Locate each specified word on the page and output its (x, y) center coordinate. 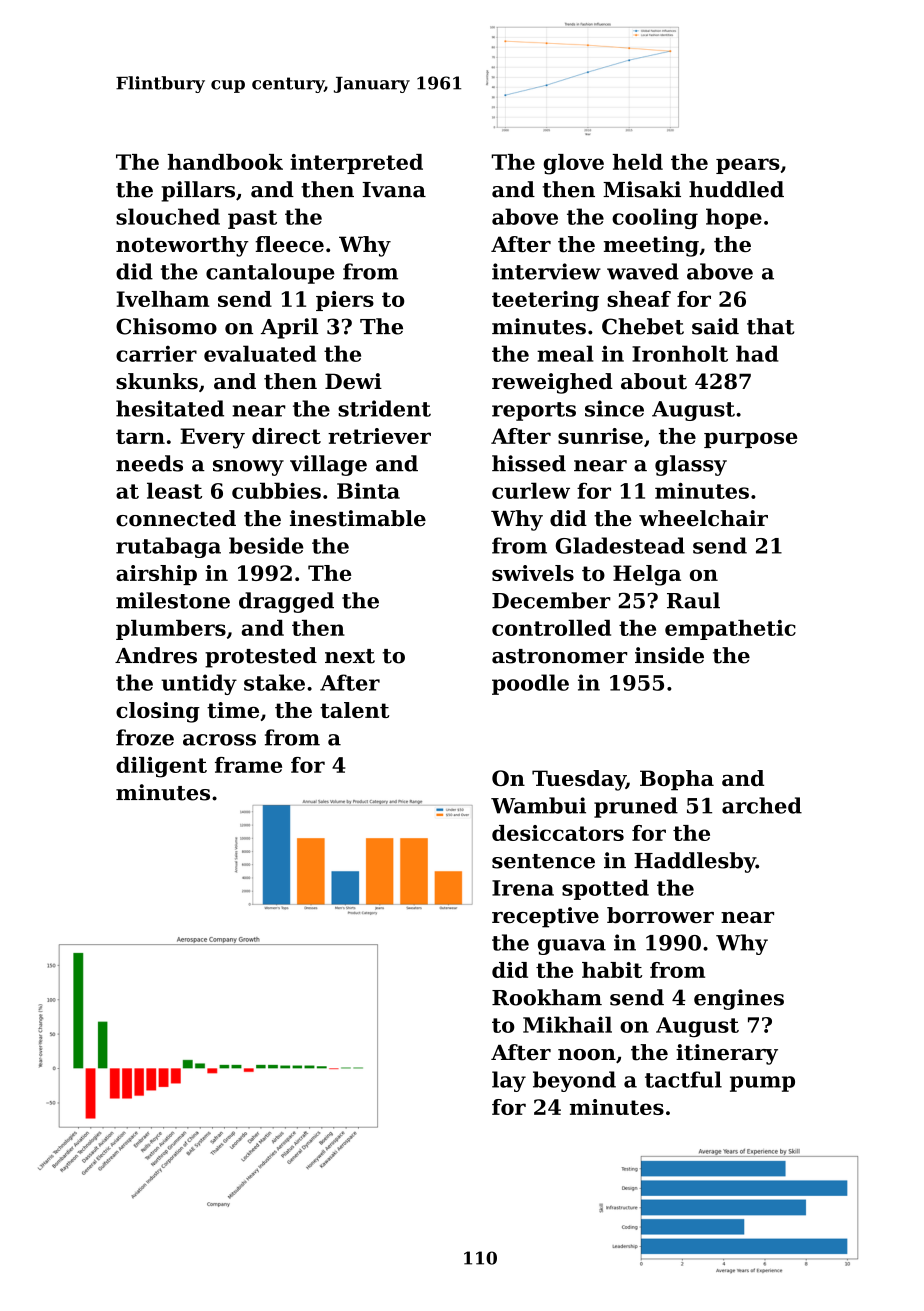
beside (266, 545)
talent (354, 710)
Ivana (394, 190)
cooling (655, 218)
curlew (531, 490)
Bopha (677, 780)
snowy (248, 468)
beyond (574, 1081)
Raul (693, 600)
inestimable (358, 518)
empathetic (730, 630)
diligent (161, 767)
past (252, 219)
